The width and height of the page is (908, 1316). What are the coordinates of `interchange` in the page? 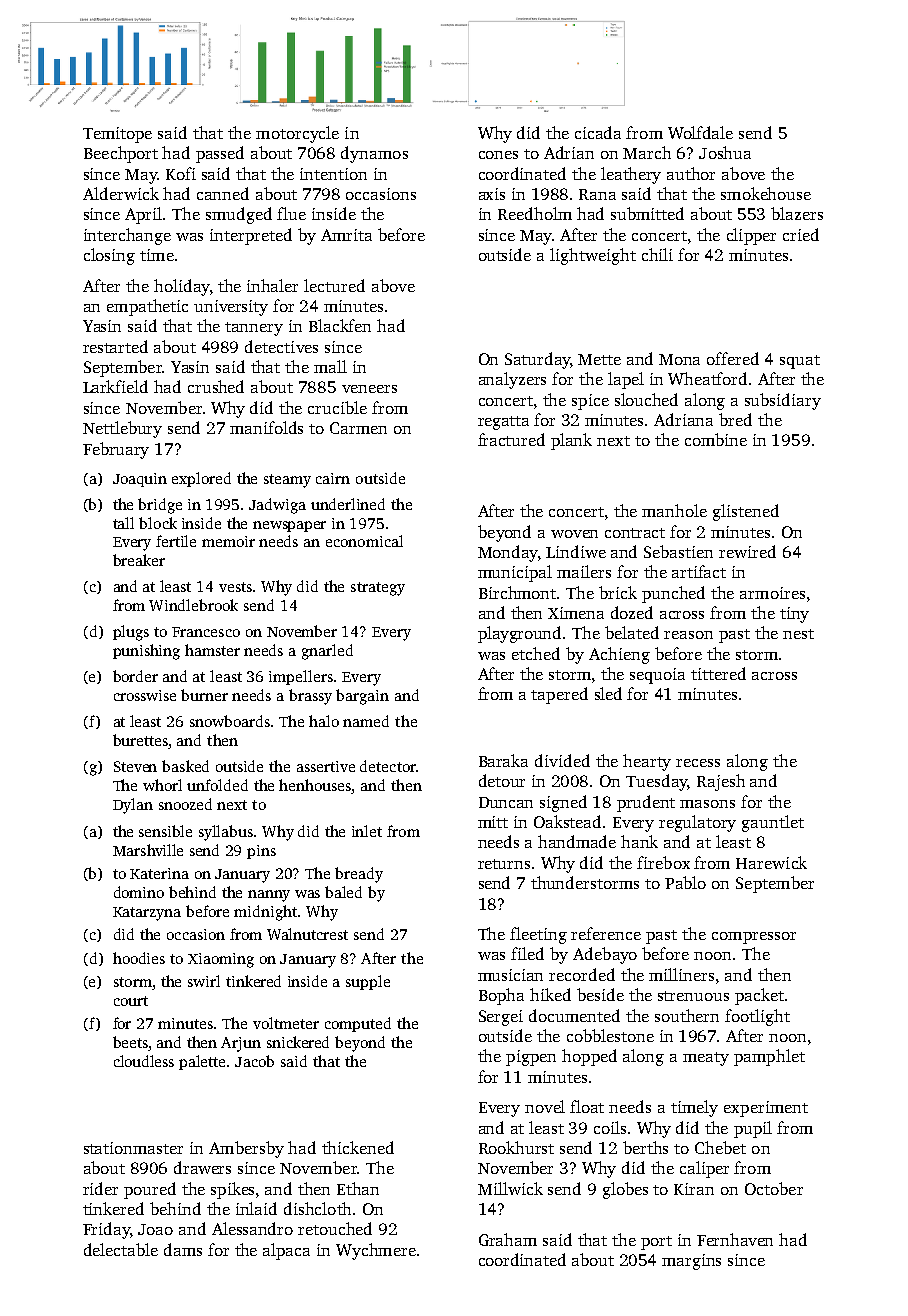 It's located at (127, 236).
